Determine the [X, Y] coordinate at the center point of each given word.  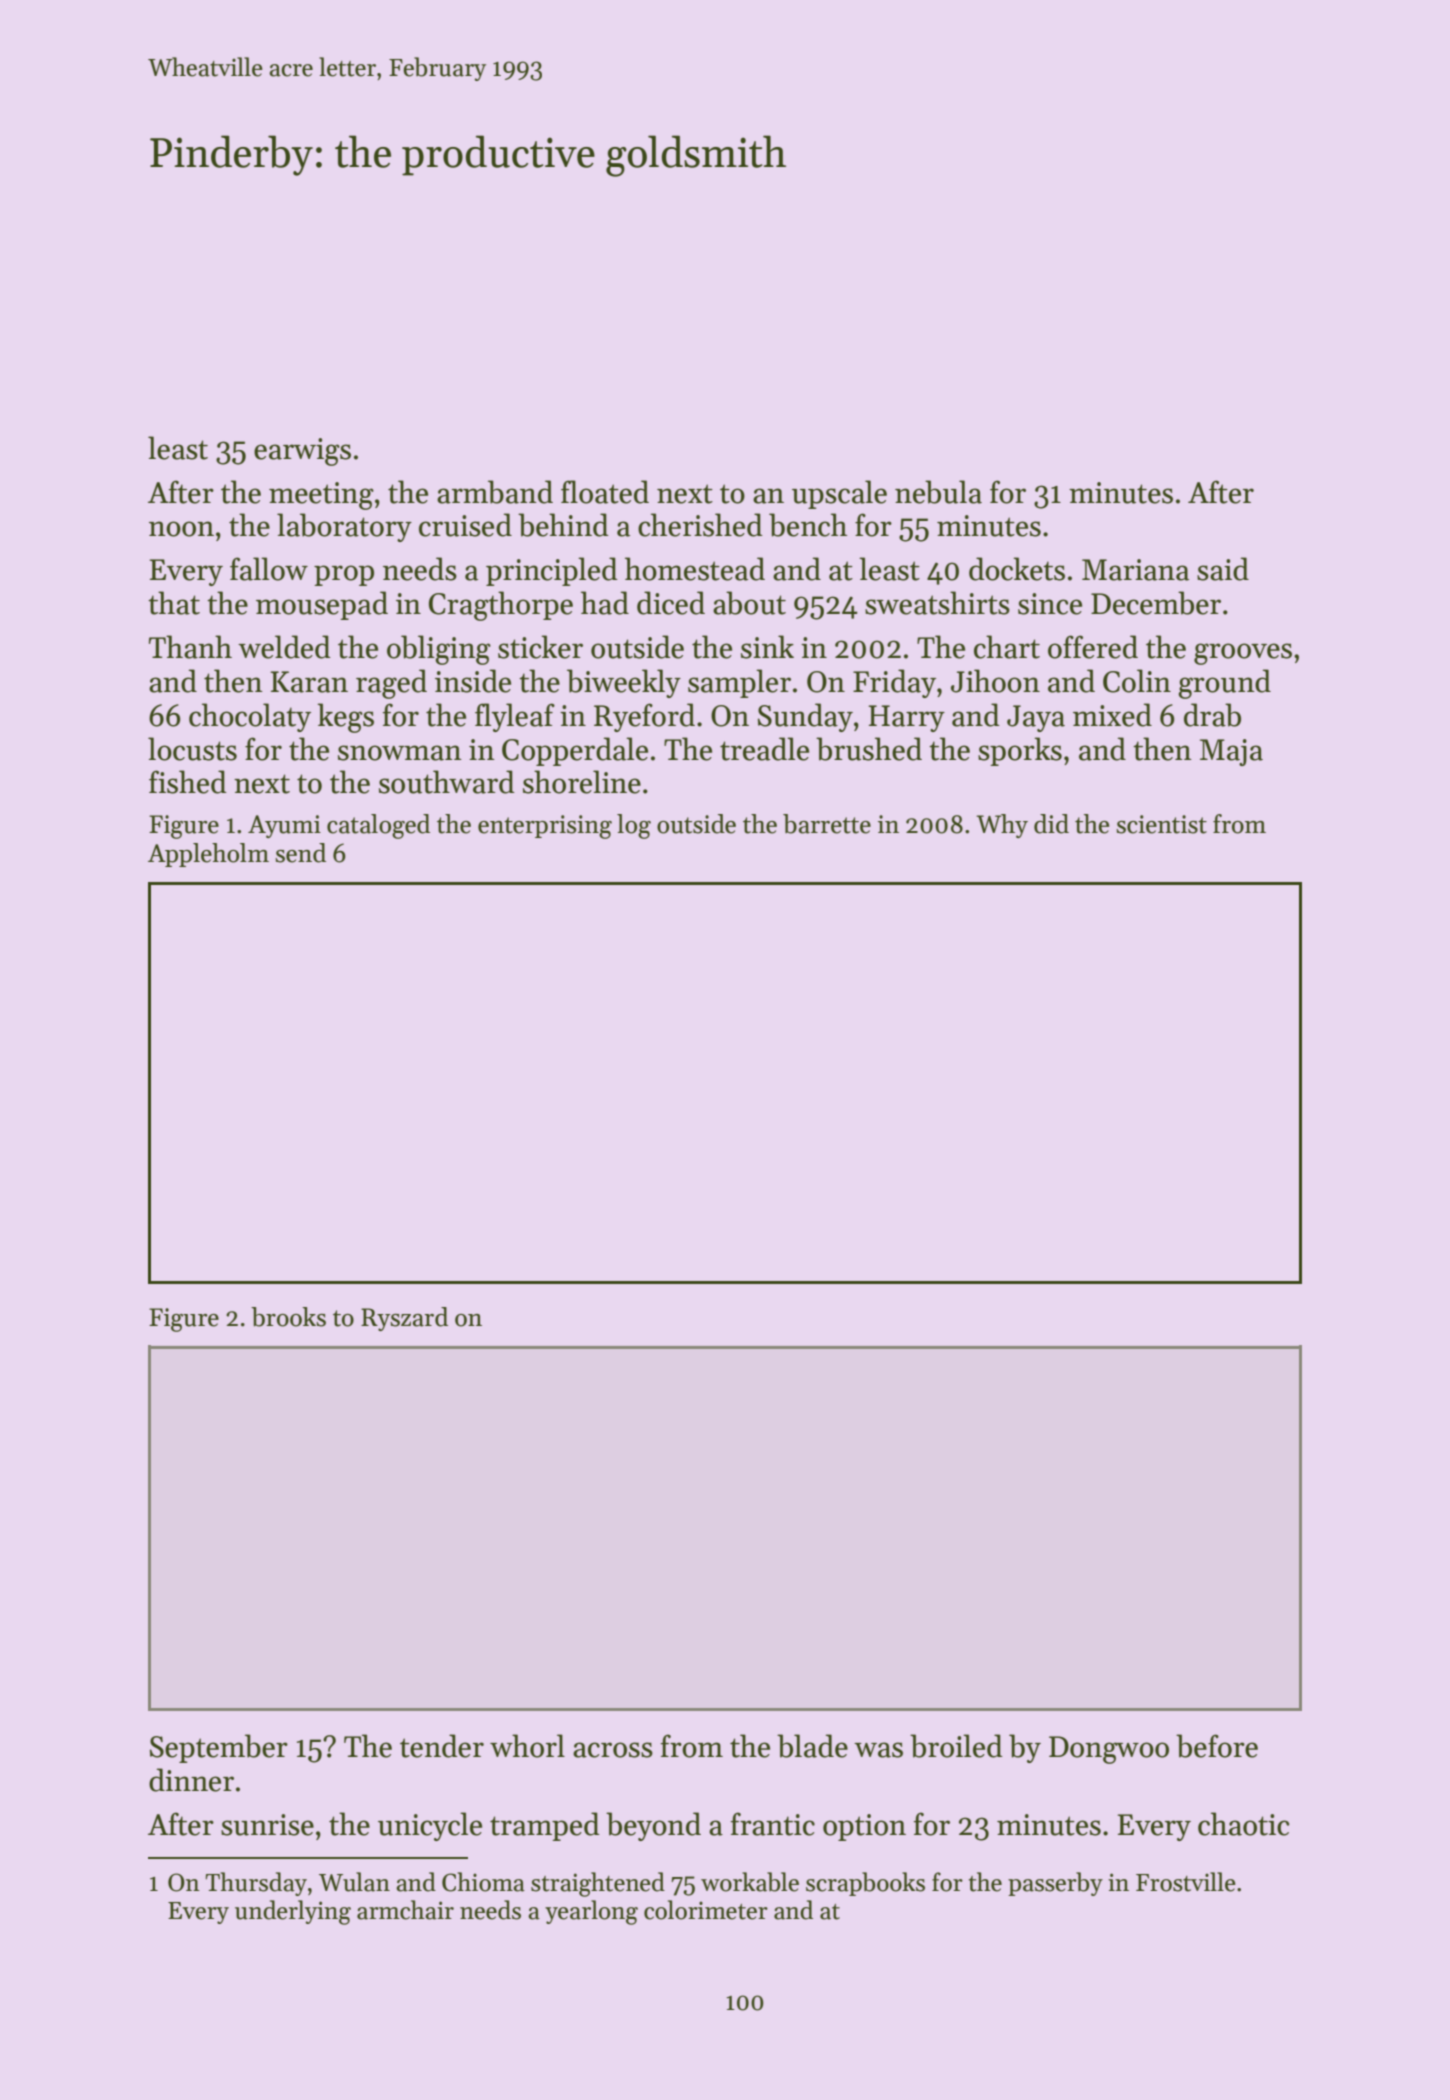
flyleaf [515, 717]
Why [1002, 826]
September [219, 1748]
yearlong [591, 1912]
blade [812, 1746]
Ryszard [404, 1319]
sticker [540, 647]
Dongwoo [1109, 1750]
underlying [293, 1912]
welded [284, 647]
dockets [1017, 569]
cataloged [378, 826]
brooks [288, 1317]
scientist [1161, 824]
